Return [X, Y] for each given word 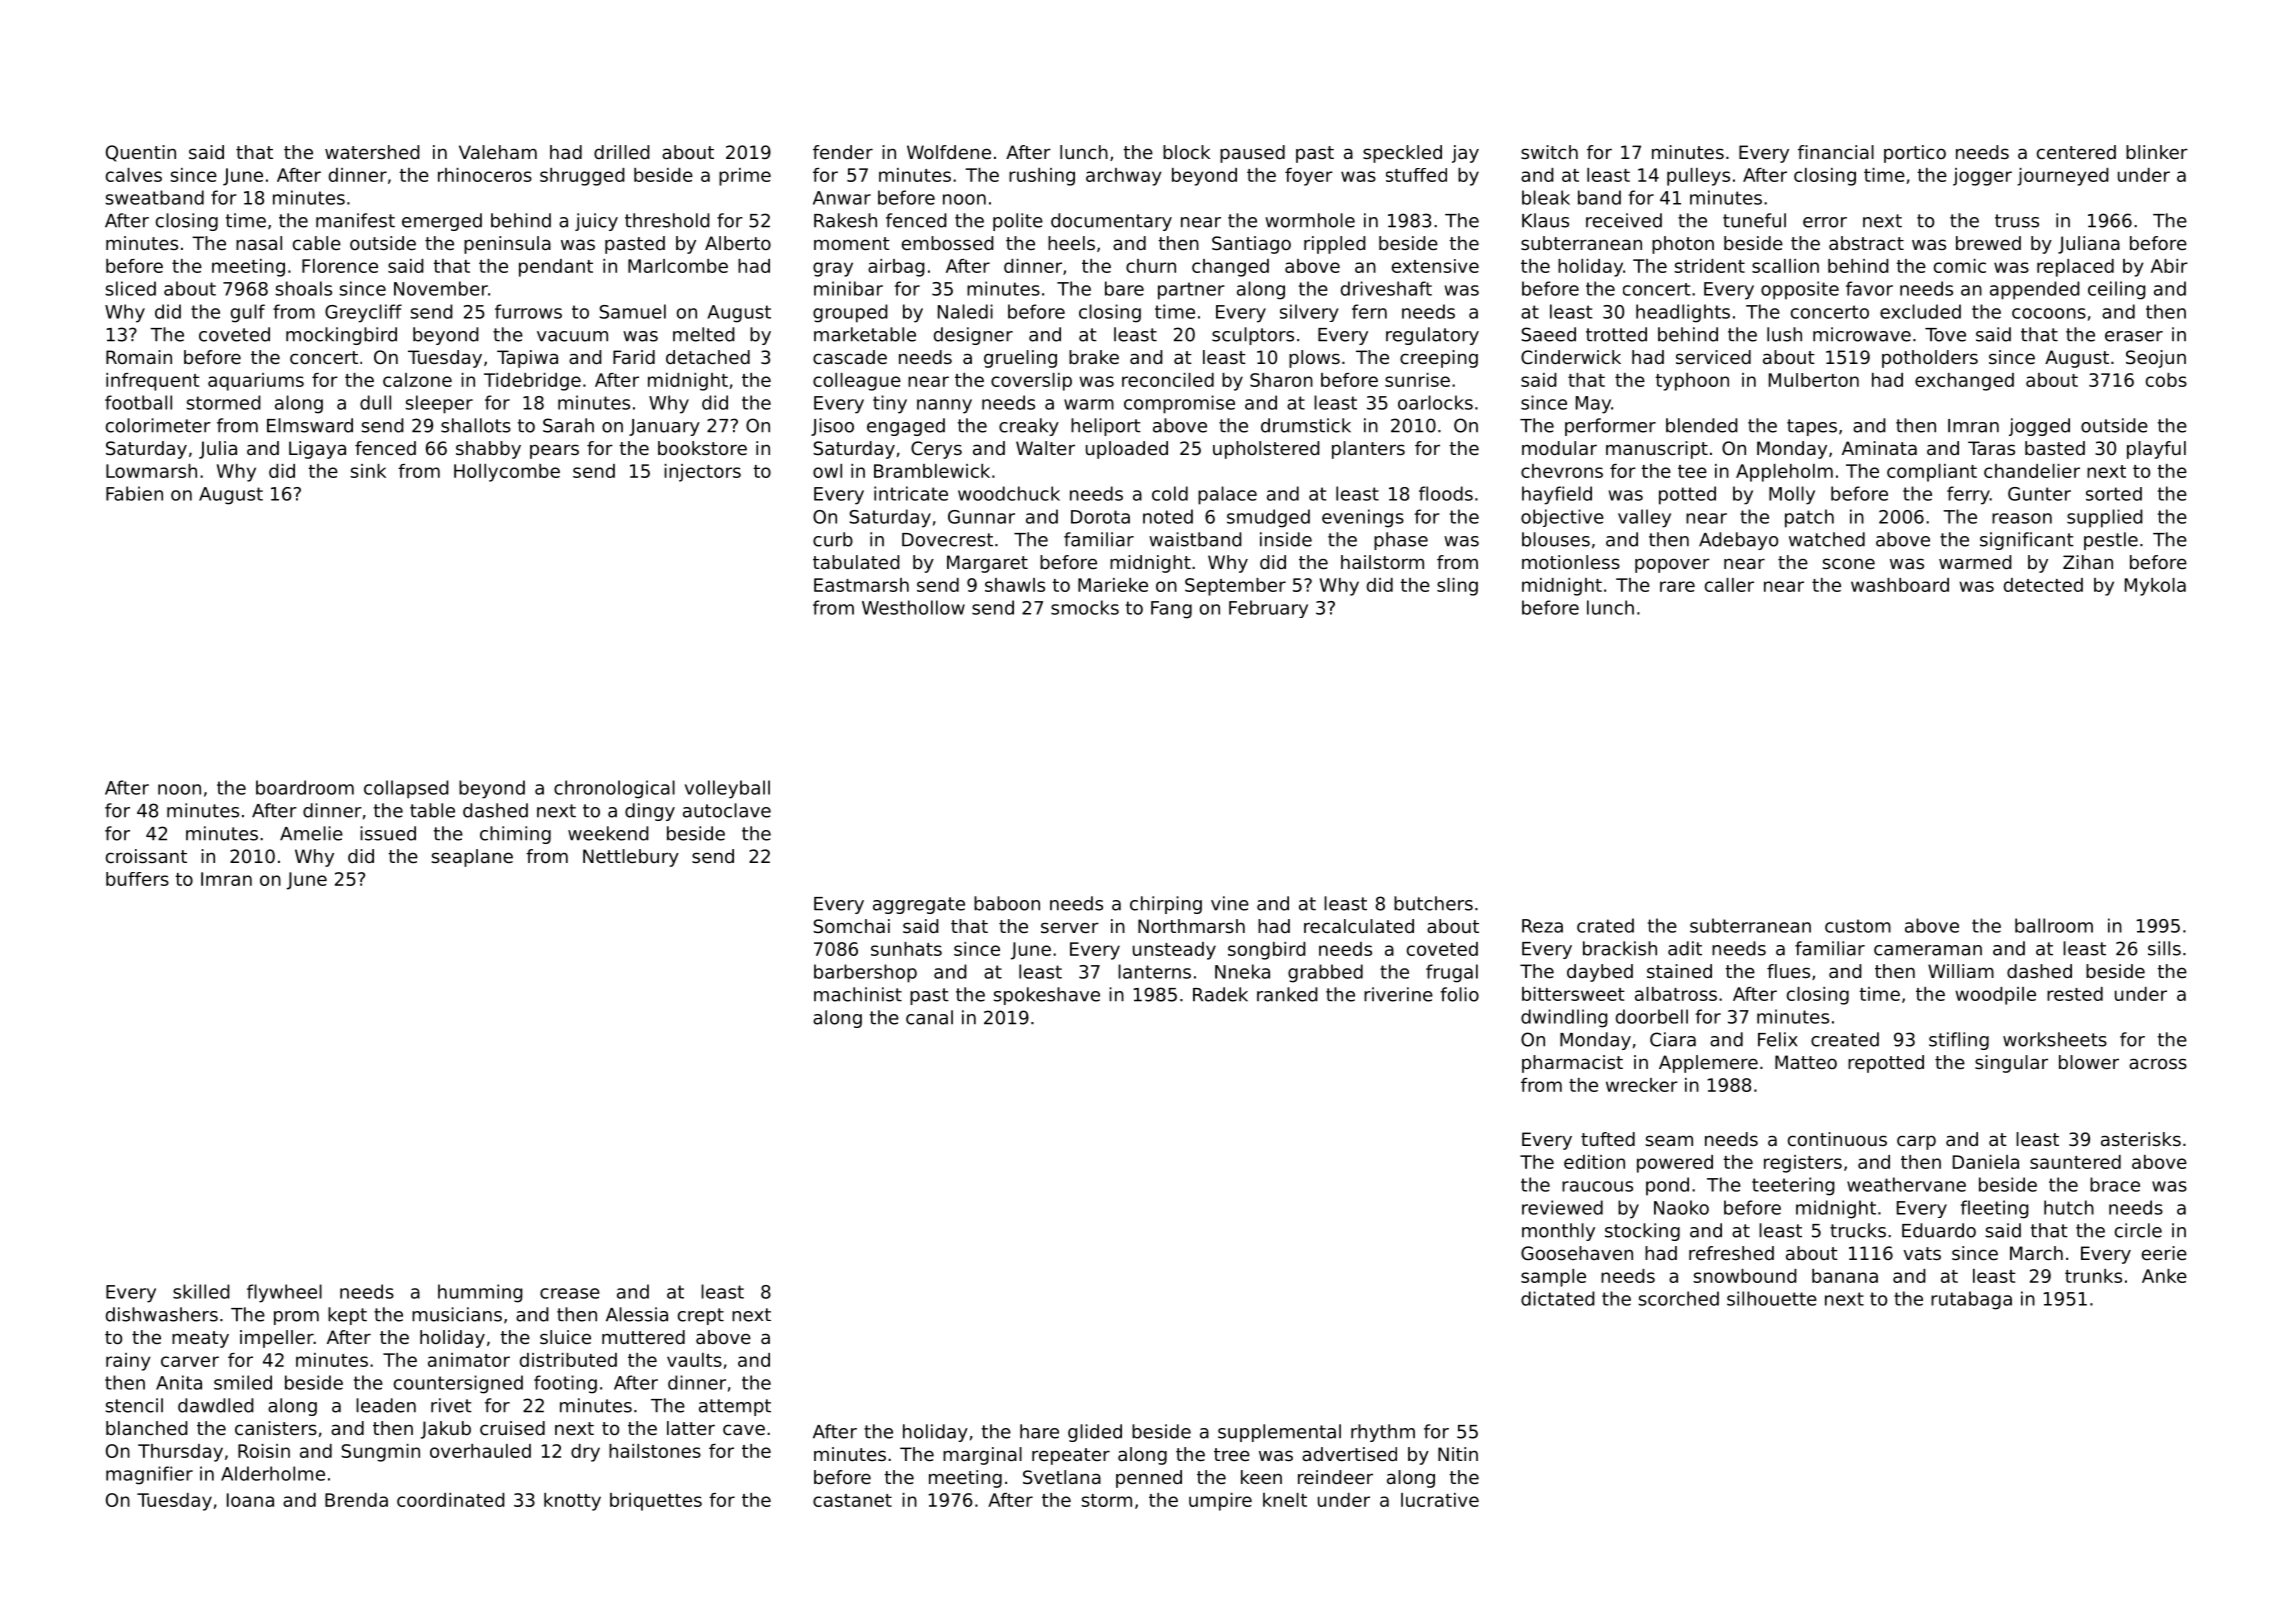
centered [2076, 152]
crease [570, 1293]
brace [2115, 1184]
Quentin [141, 153]
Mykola [2155, 587]
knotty [572, 1502]
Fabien [134, 493]
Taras [1991, 448]
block [1186, 152]
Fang [1171, 610]
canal [929, 1017]
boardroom [305, 787]
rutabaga [1971, 1300]
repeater [1071, 1456]
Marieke [1113, 585]
